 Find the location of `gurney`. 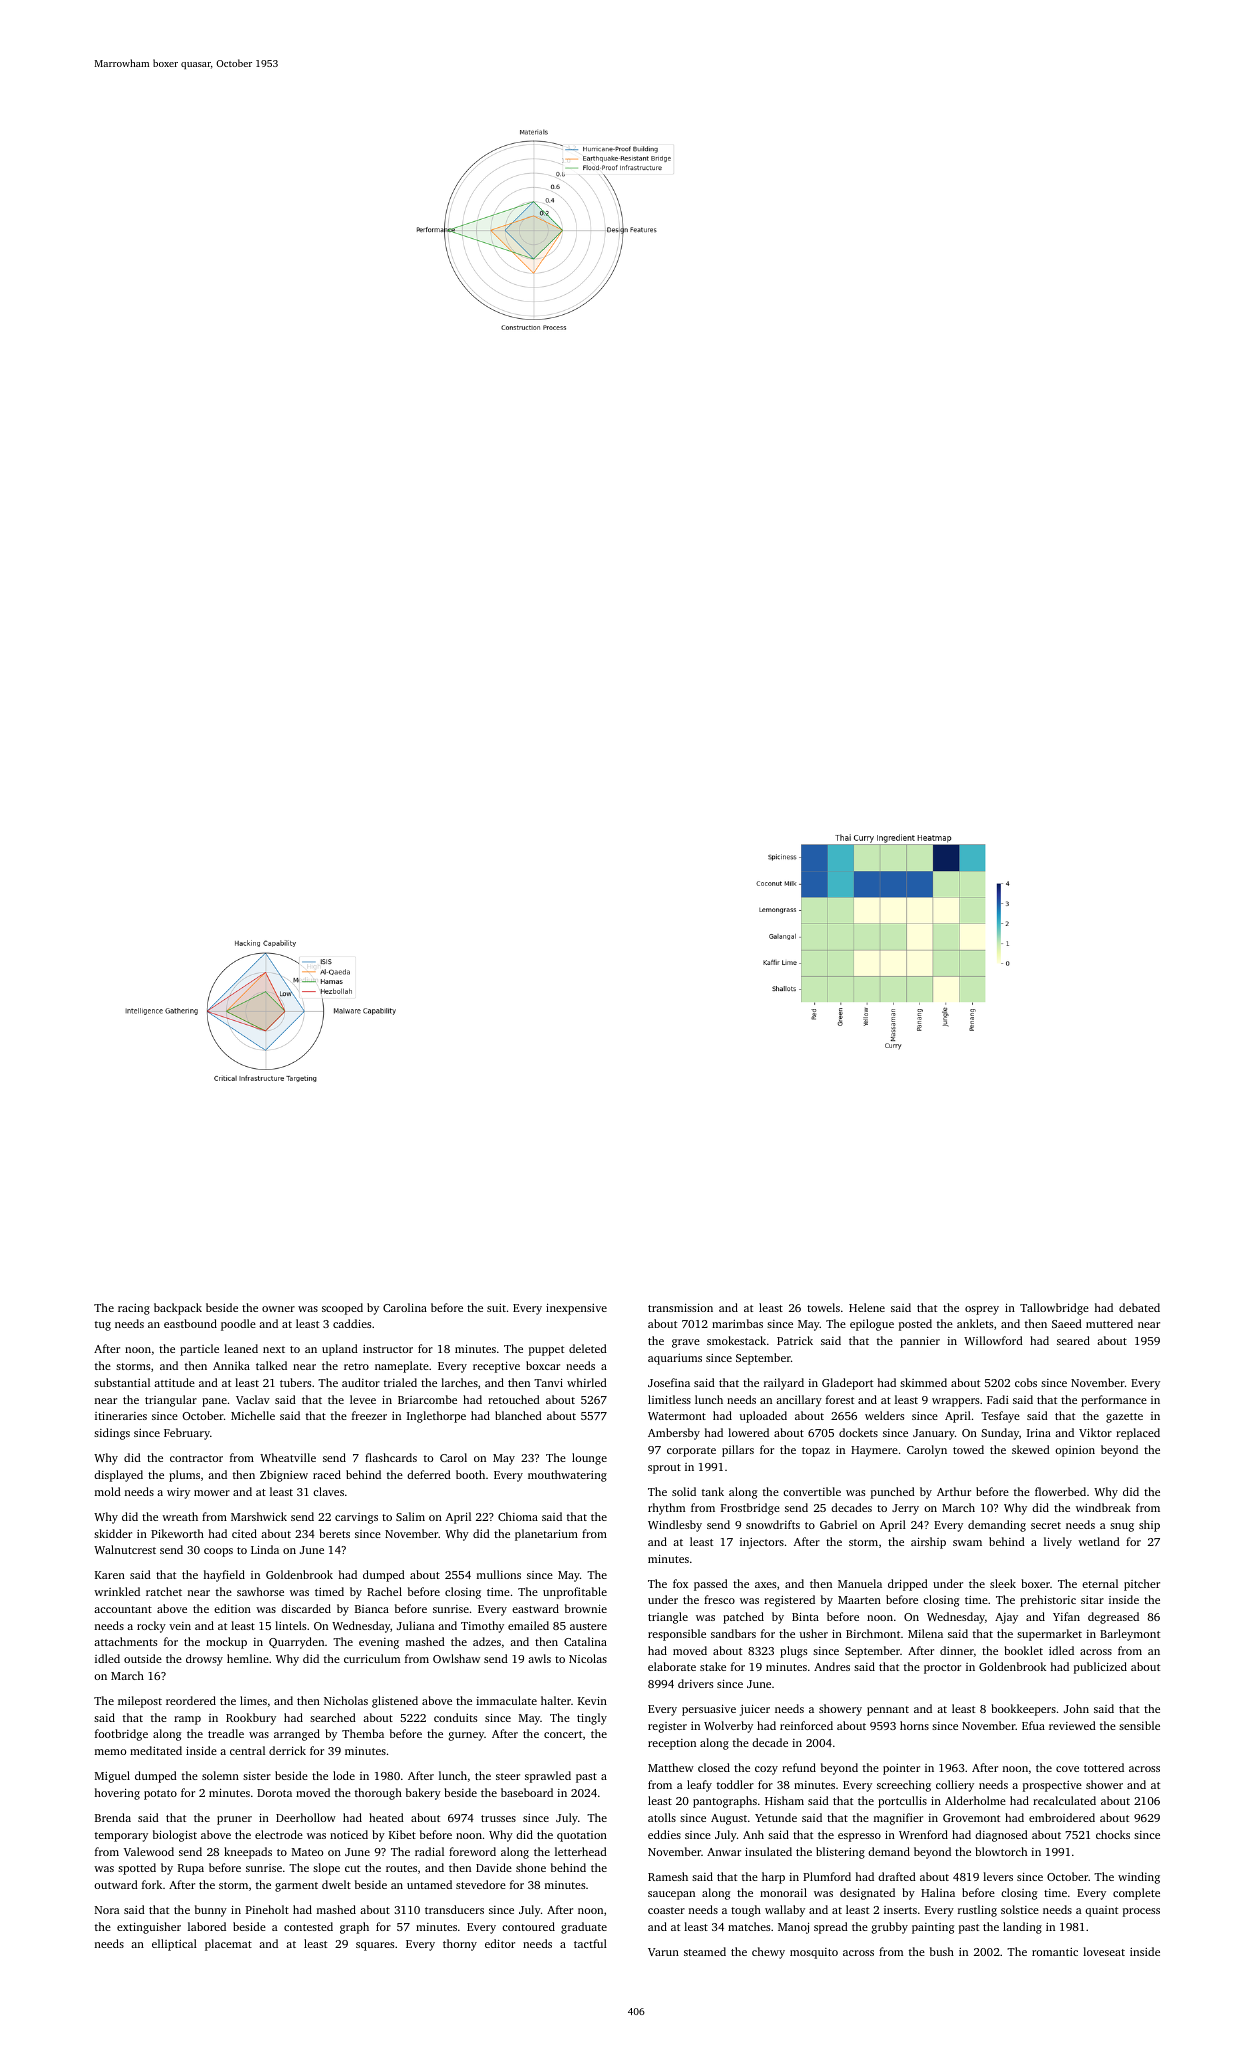

gurney is located at coordinates (466, 1736).
